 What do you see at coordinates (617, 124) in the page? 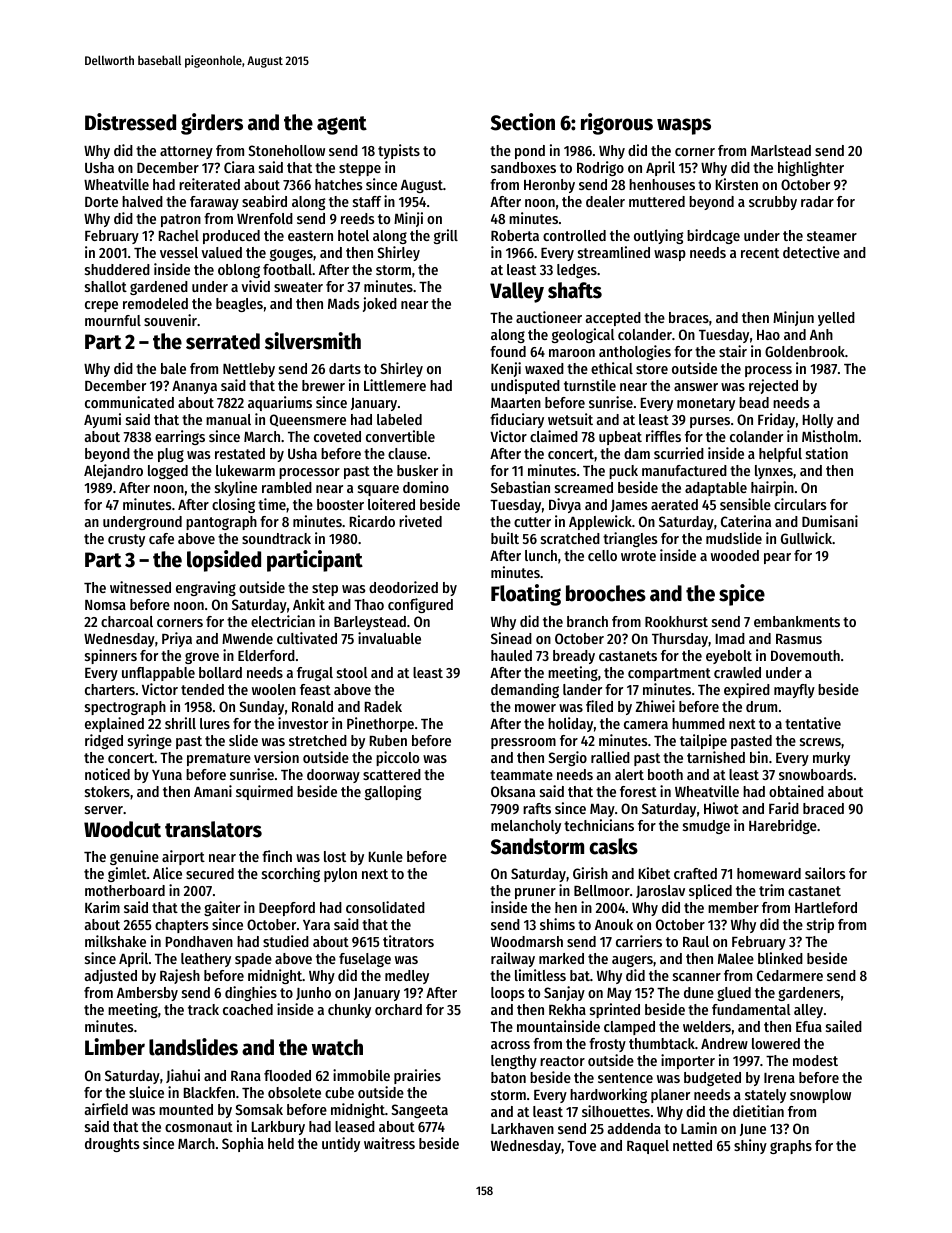
I see `rigorous` at bounding box center [617, 124].
